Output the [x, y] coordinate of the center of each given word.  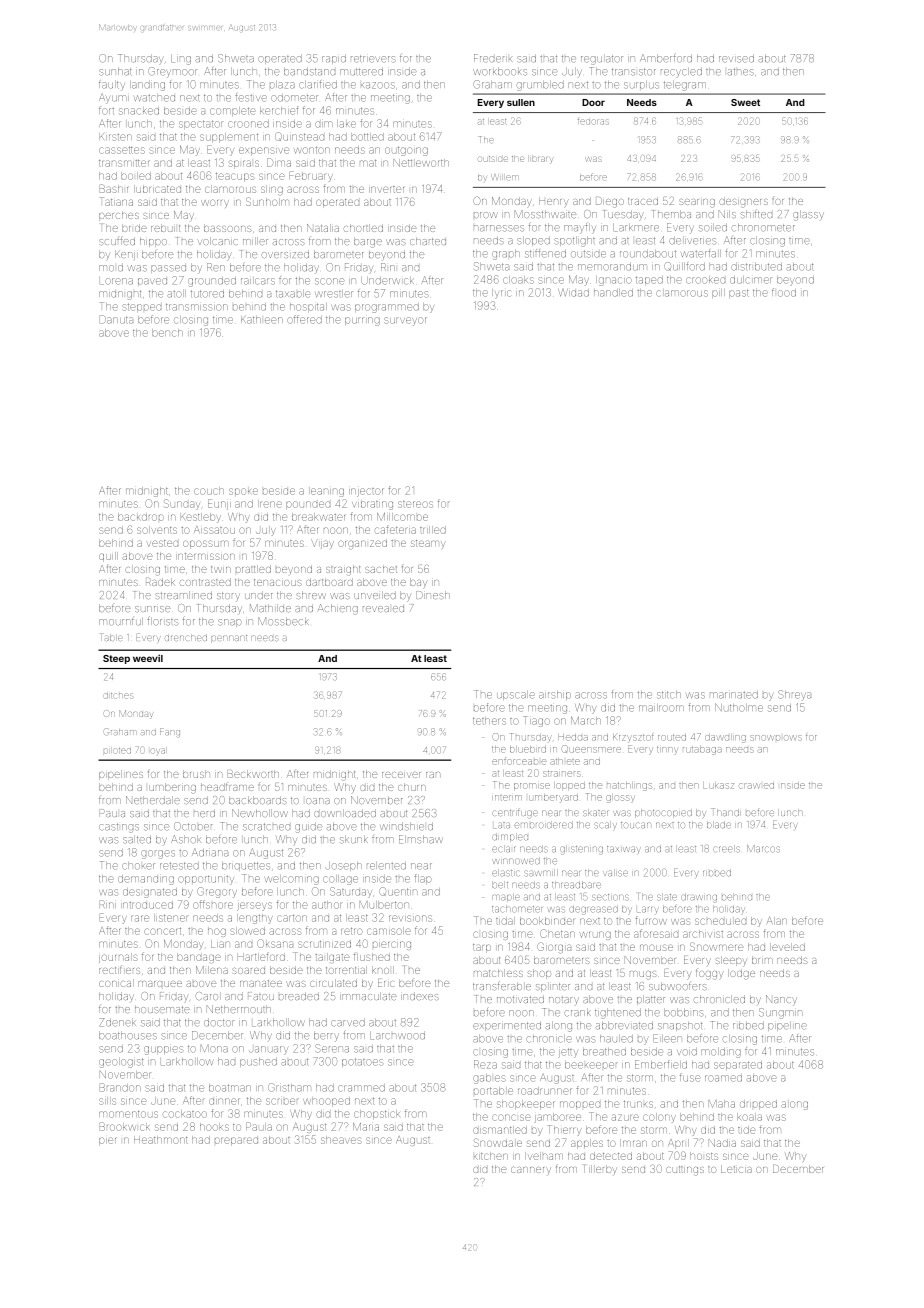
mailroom [661, 708]
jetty [568, 1053]
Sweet [745, 102]
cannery [531, 1170]
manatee [261, 983]
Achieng [337, 609]
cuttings [685, 1171]
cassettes [122, 150]
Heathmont [161, 1140]
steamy [428, 544]
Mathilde [270, 608]
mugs [643, 975]
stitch [669, 695]
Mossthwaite [545, 214]
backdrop [141, 517]
